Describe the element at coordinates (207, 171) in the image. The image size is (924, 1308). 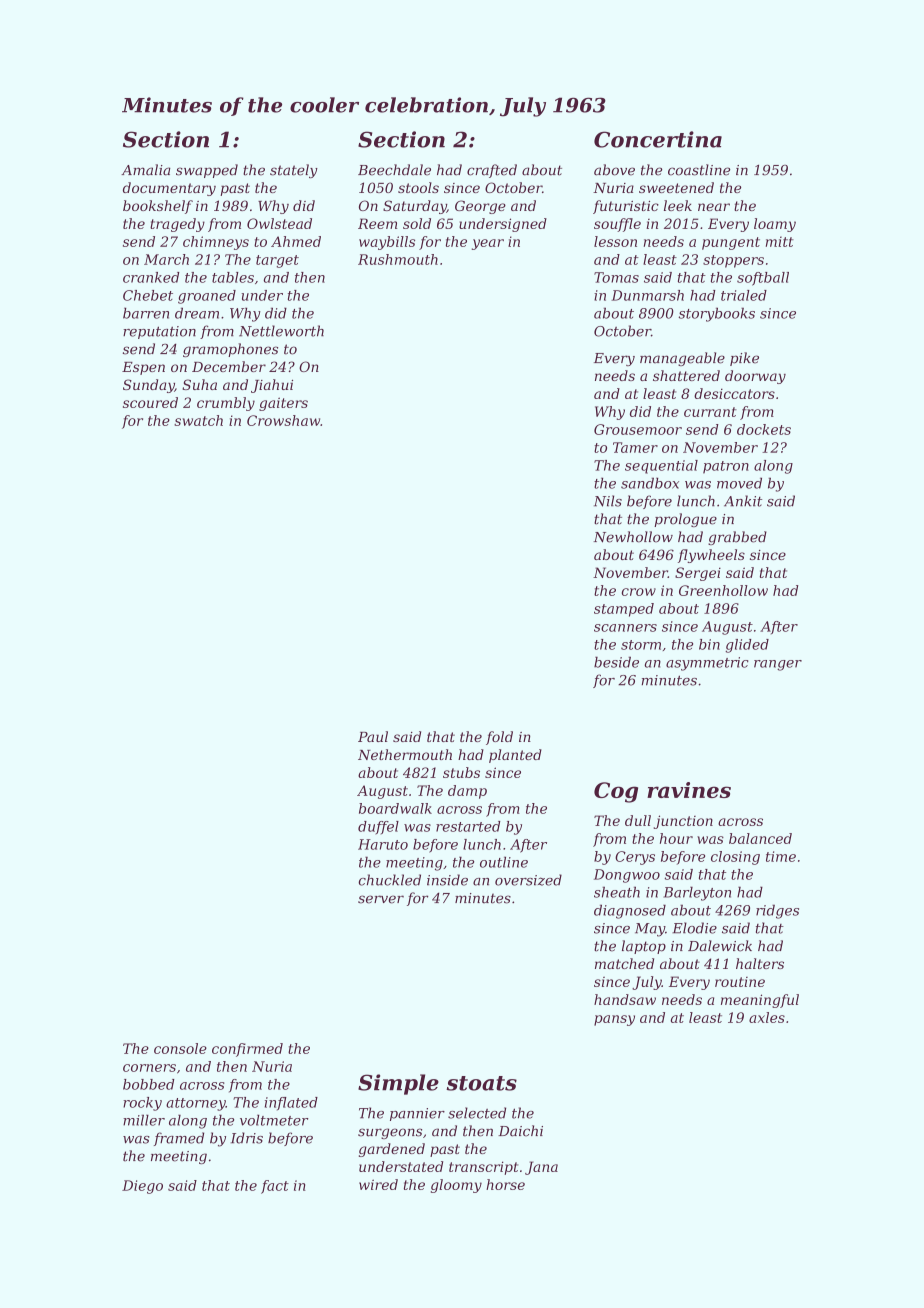
I see `swapped` at that location.
